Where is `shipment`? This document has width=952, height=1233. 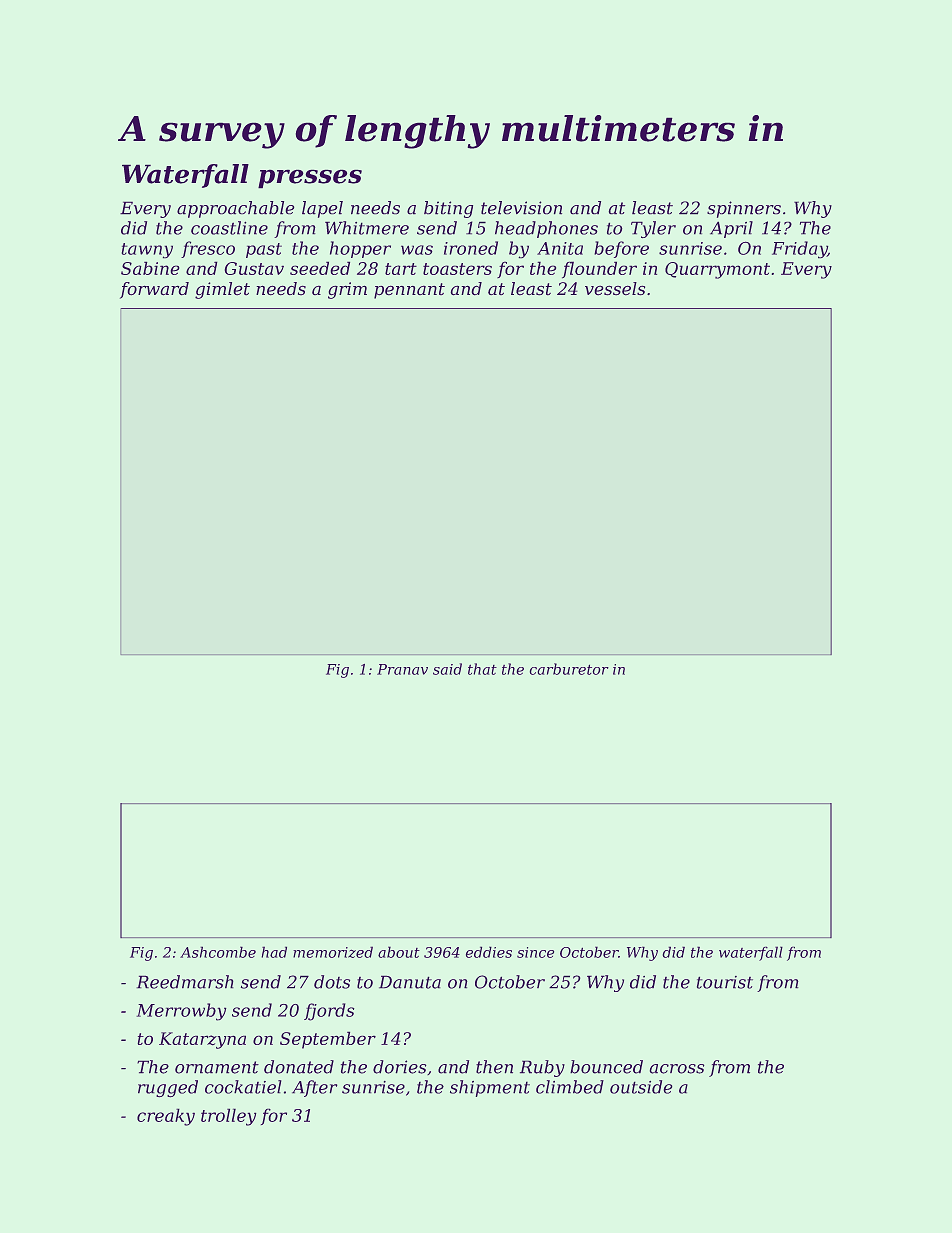 shipment is located at coordinates (490, 1088).
